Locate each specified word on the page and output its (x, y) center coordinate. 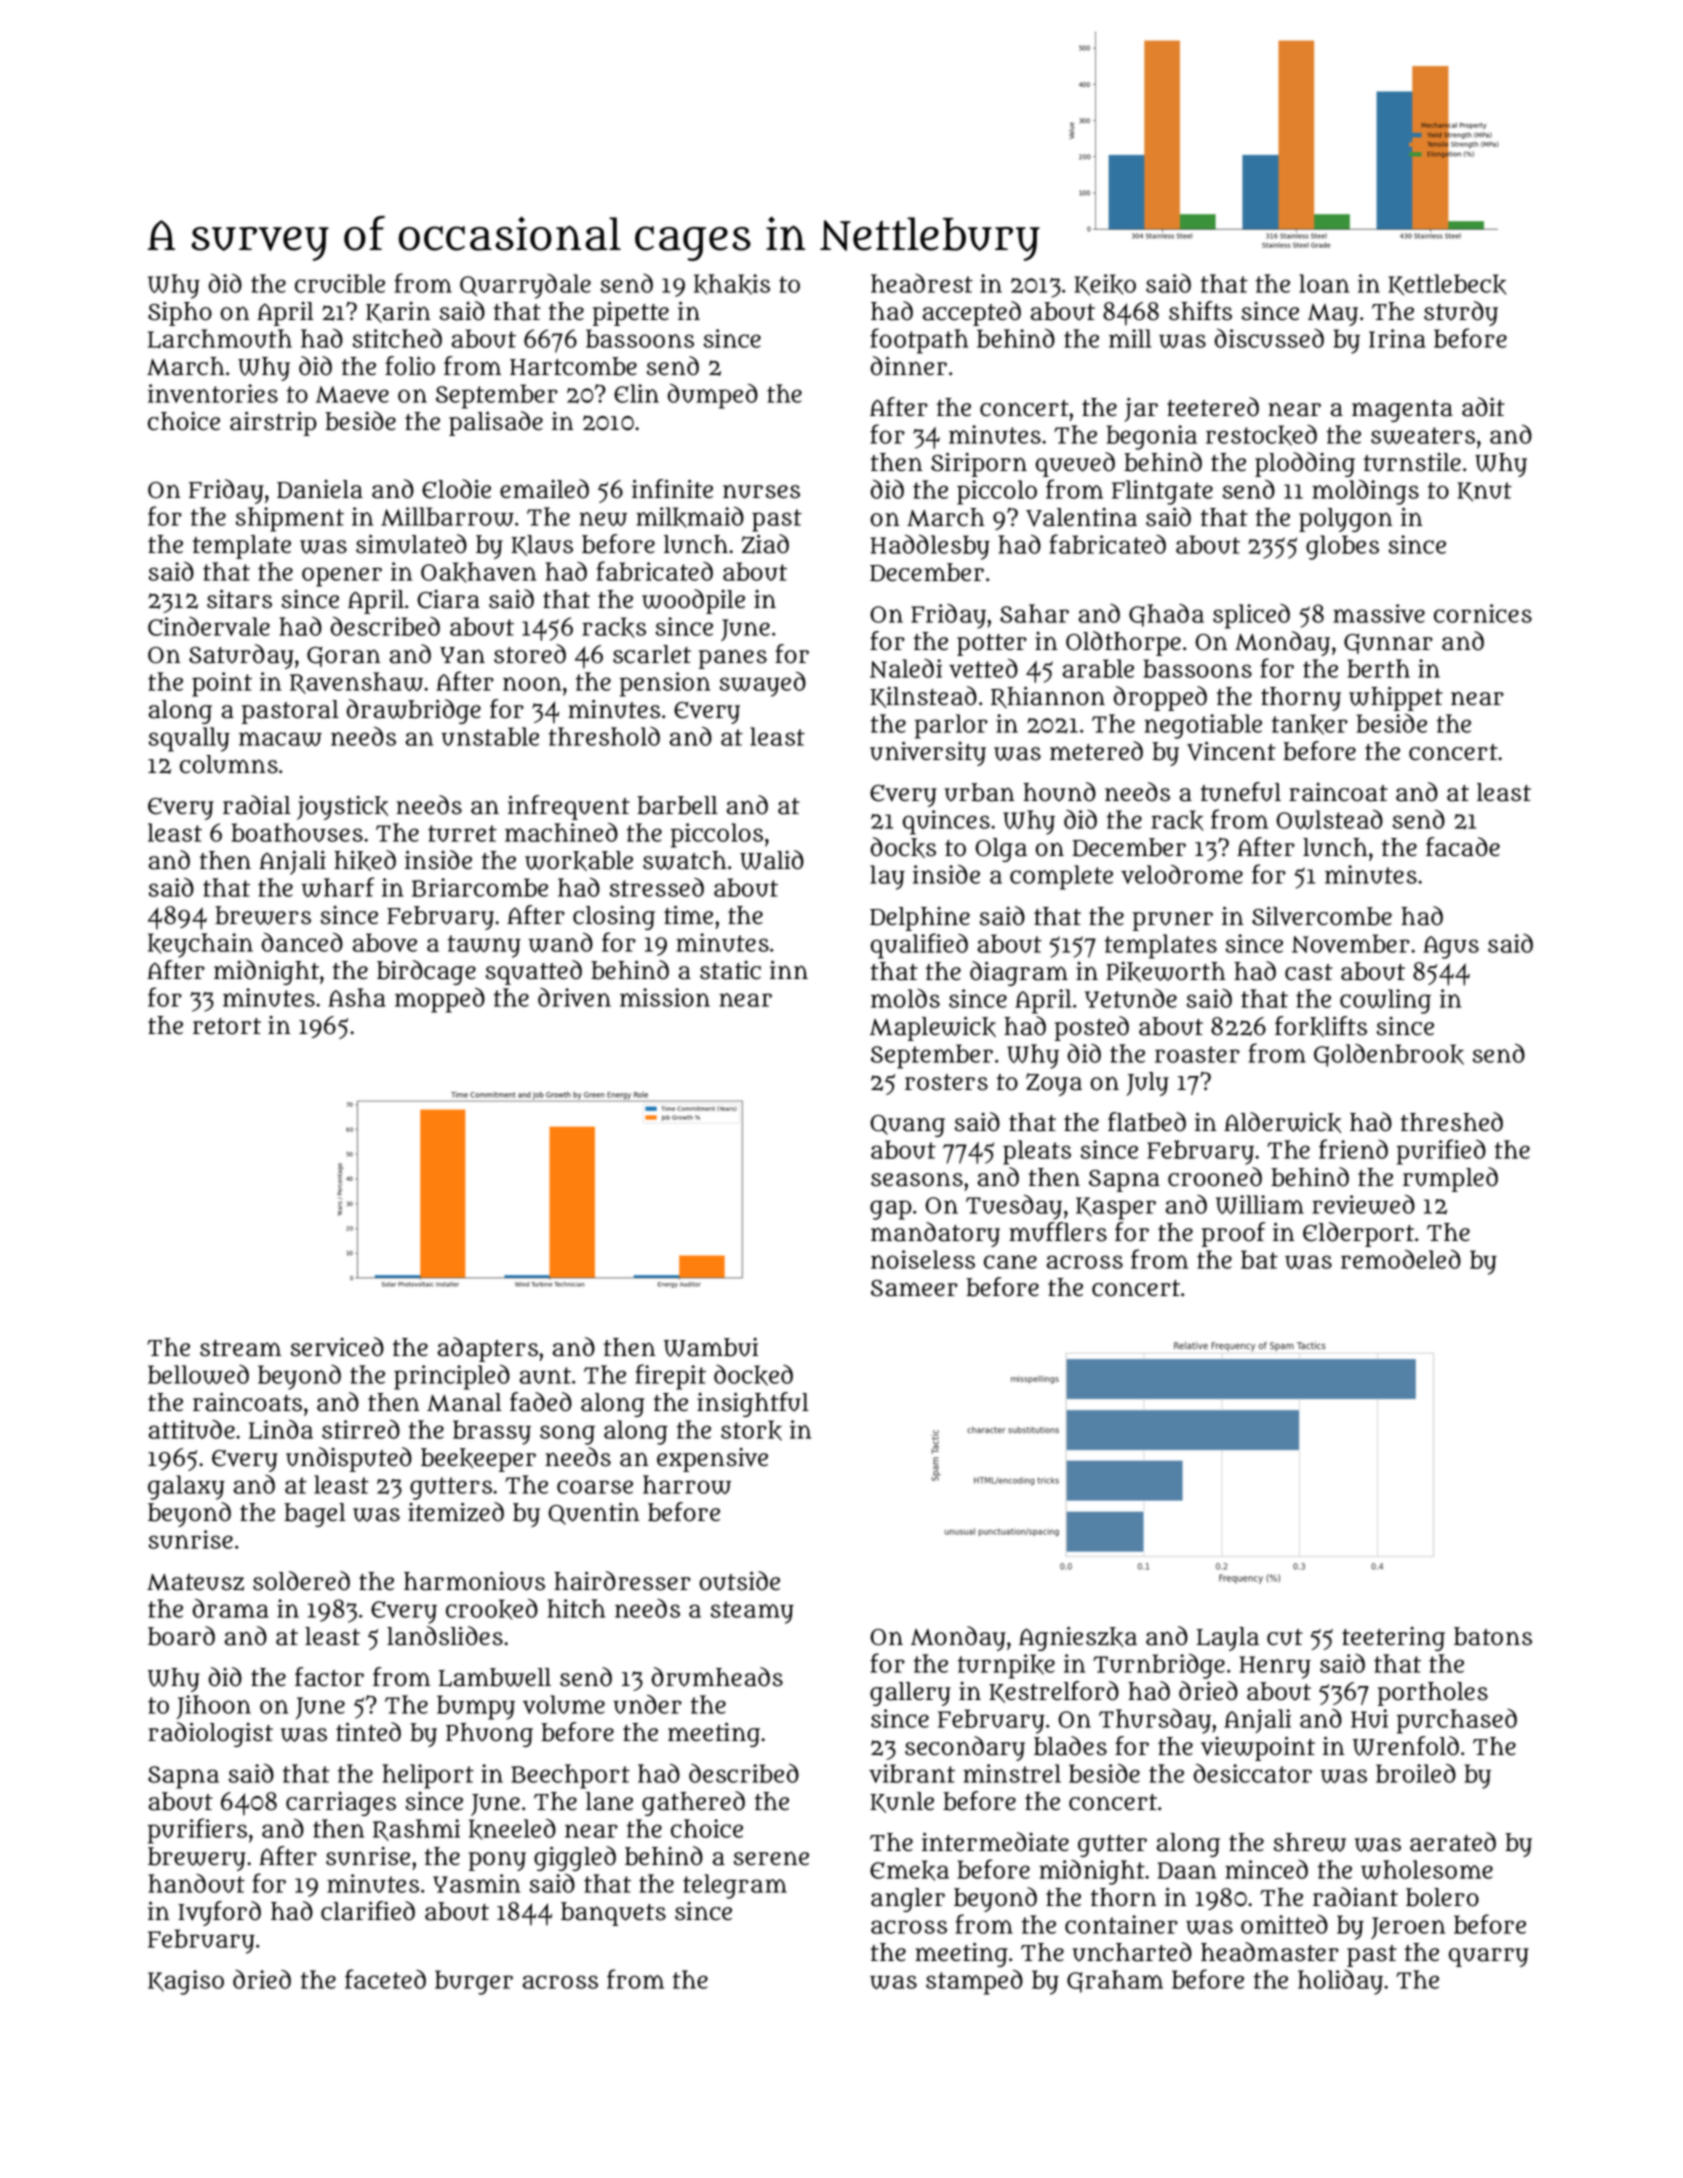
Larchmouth (220, 339)
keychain (200, 945)
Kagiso (186, 1982)
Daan (1187, 1870)
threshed (1452, 1122)
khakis (732, 284)
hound (1059, 792)
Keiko (1105, 285)
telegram (735, 1886)
